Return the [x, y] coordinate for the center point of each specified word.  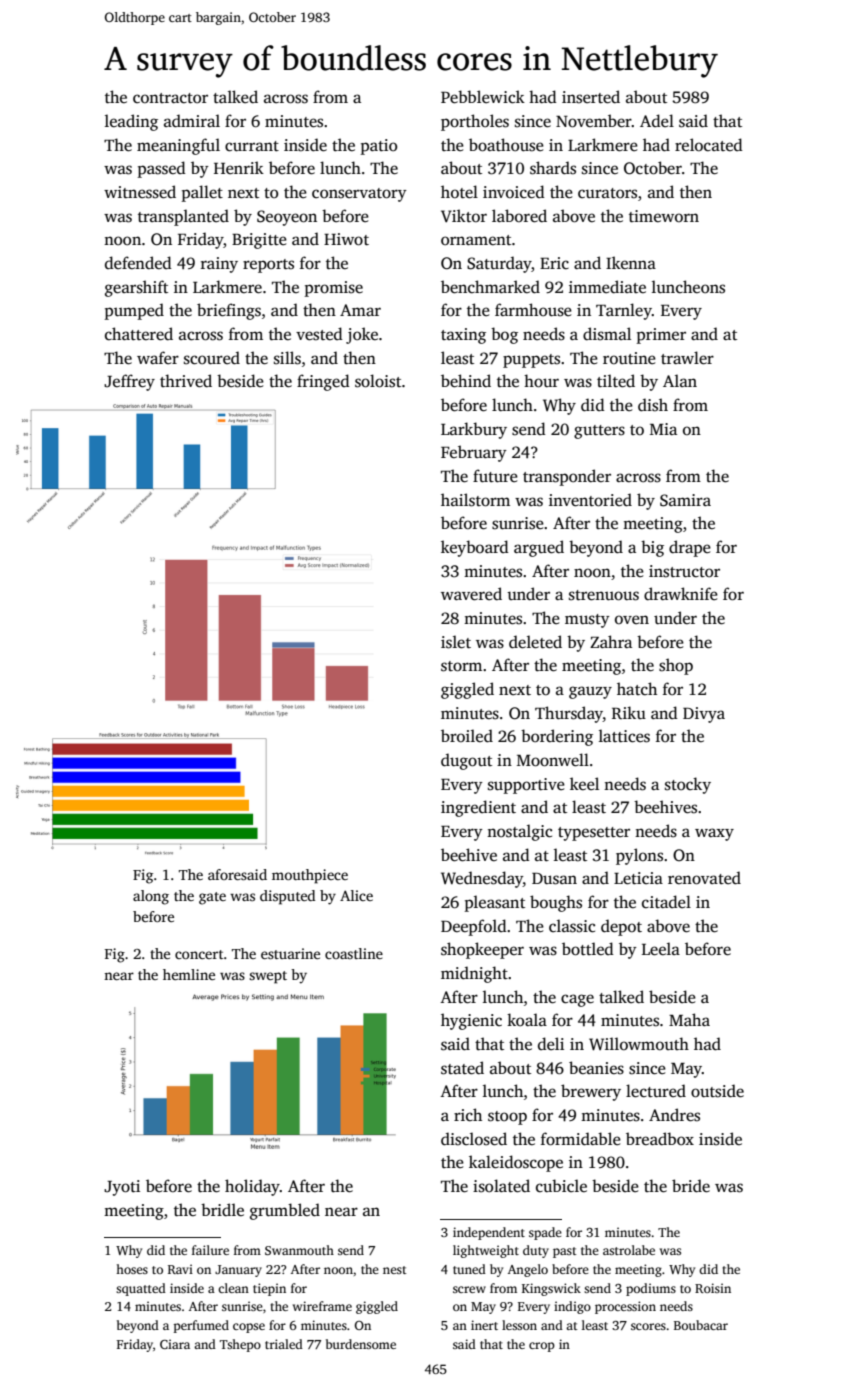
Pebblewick [483, 97]
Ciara [175, 1344]
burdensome [361, 1344]
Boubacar [701, 1325]
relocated [709, 145]
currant [252, 146]
